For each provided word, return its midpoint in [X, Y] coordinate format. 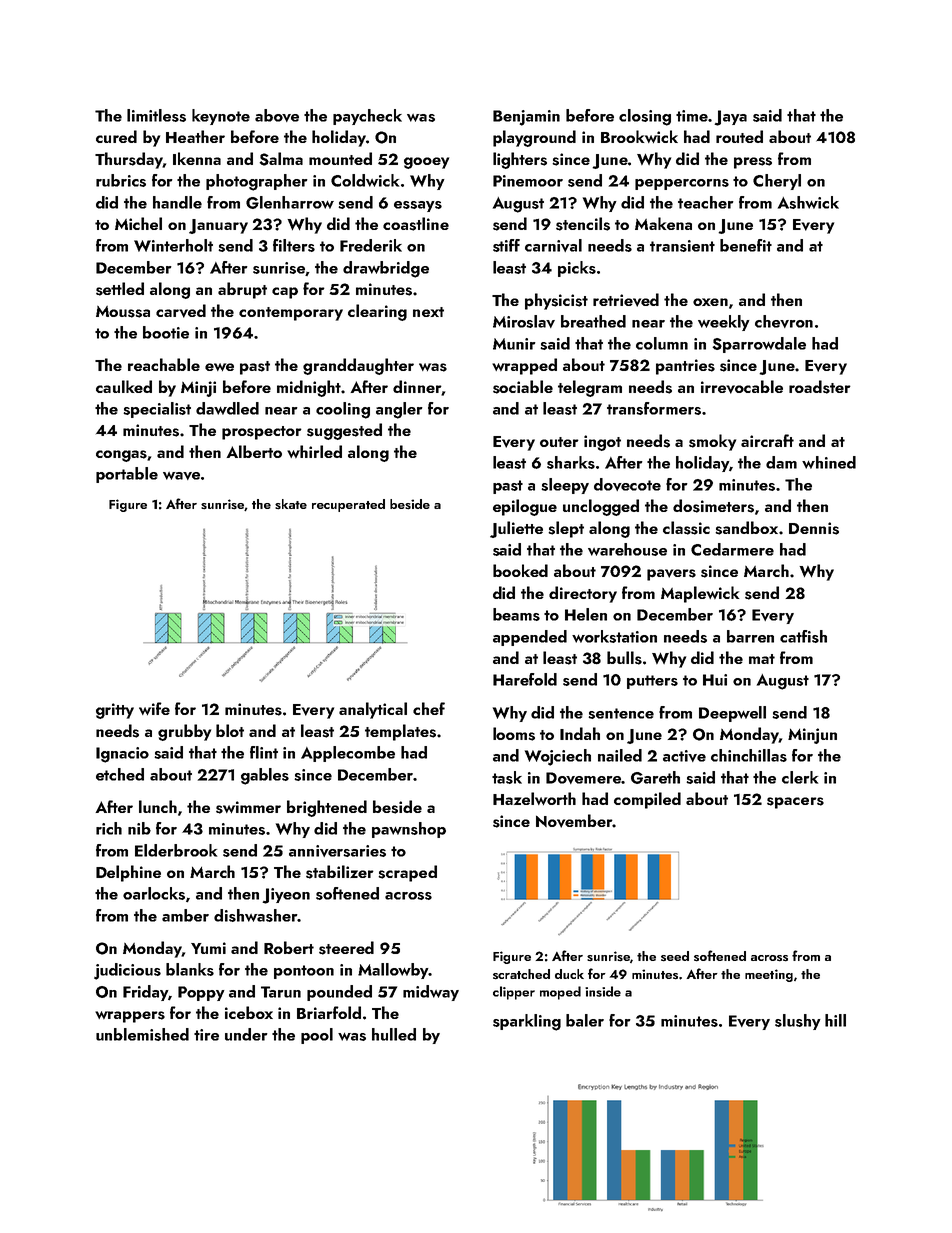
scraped [407, 873]
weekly [724, 323]
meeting [769, 975]
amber [185, 915]
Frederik [371, 245]
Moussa [123, 312]
